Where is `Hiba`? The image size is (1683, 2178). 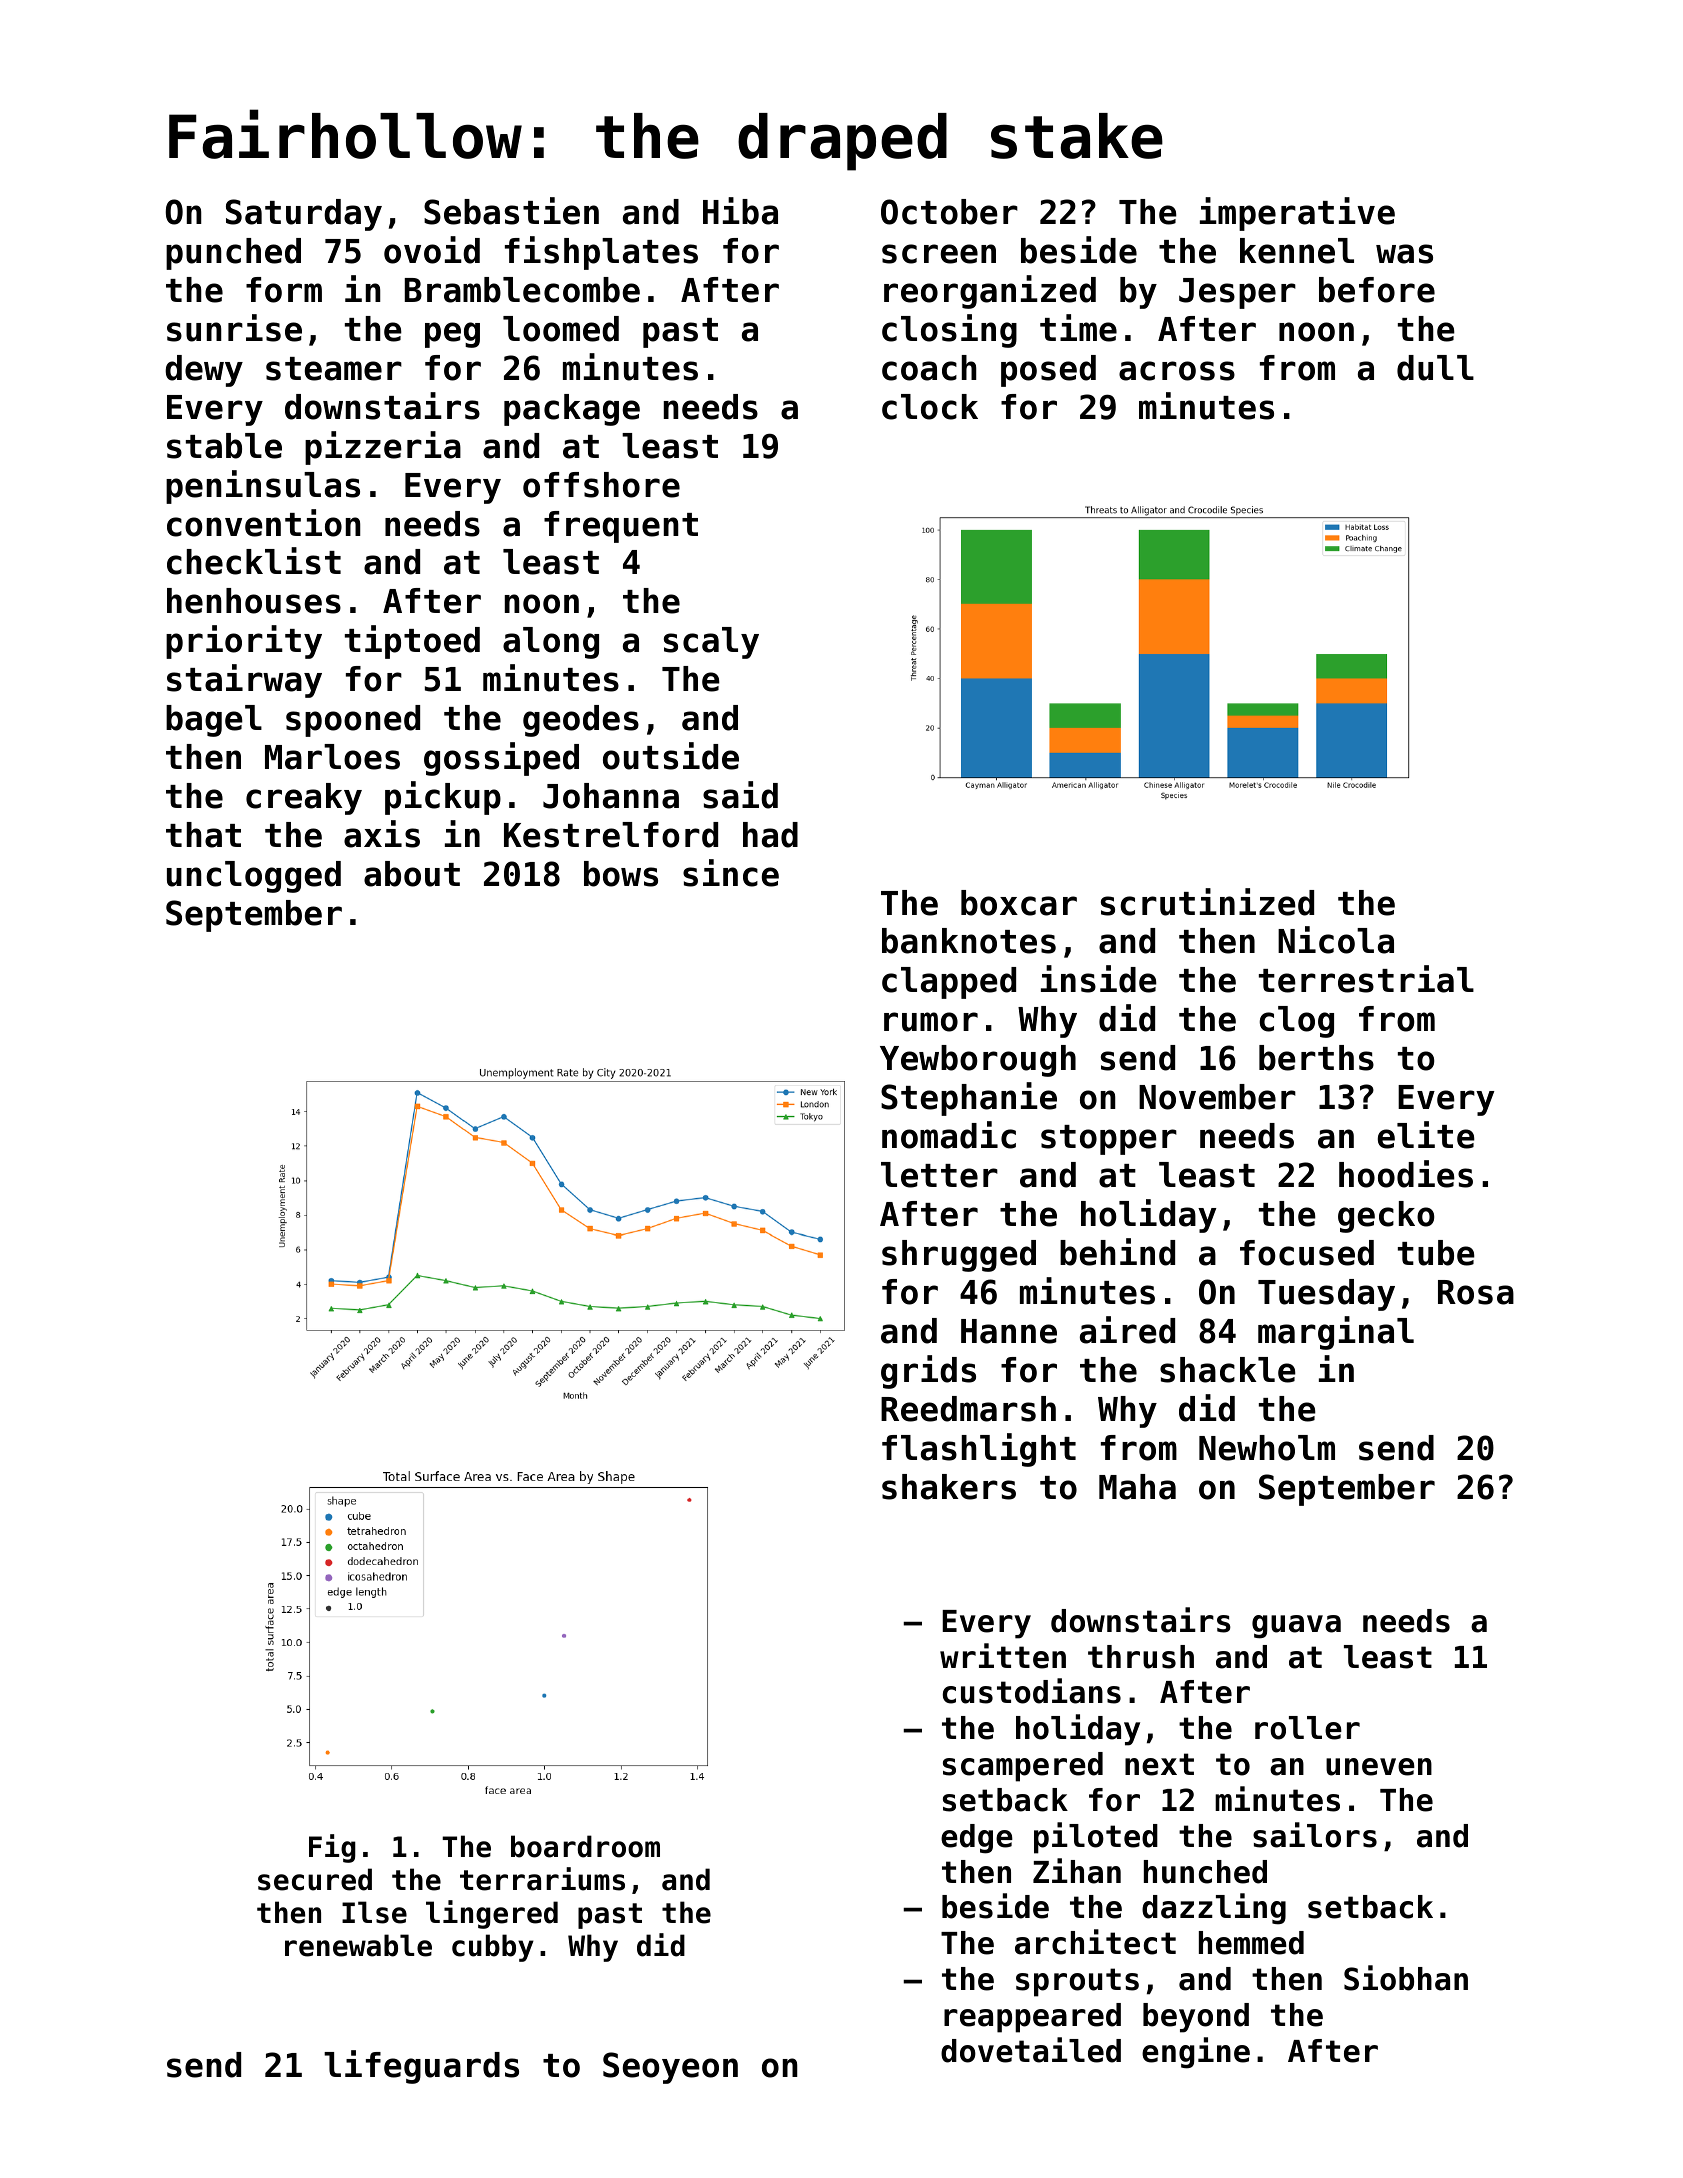 Hiba is located at coordinates (740, 211).
